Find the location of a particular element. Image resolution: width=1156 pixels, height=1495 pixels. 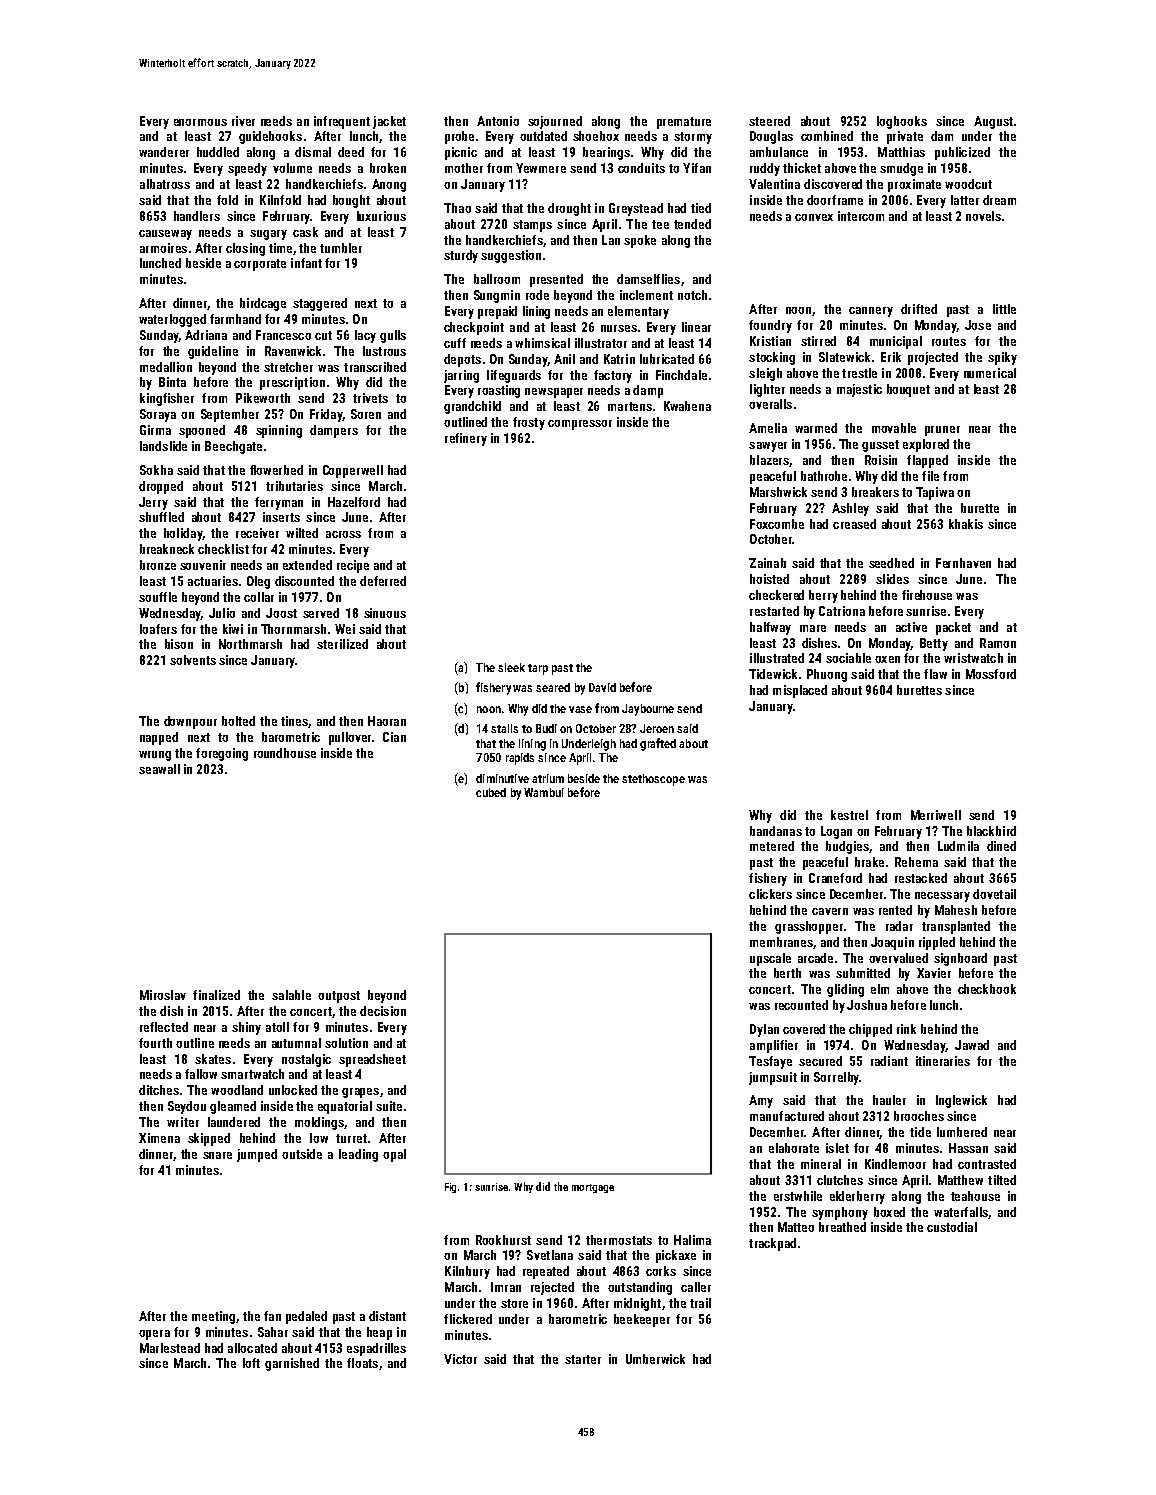

convex is located at coordinates (814, 217).
